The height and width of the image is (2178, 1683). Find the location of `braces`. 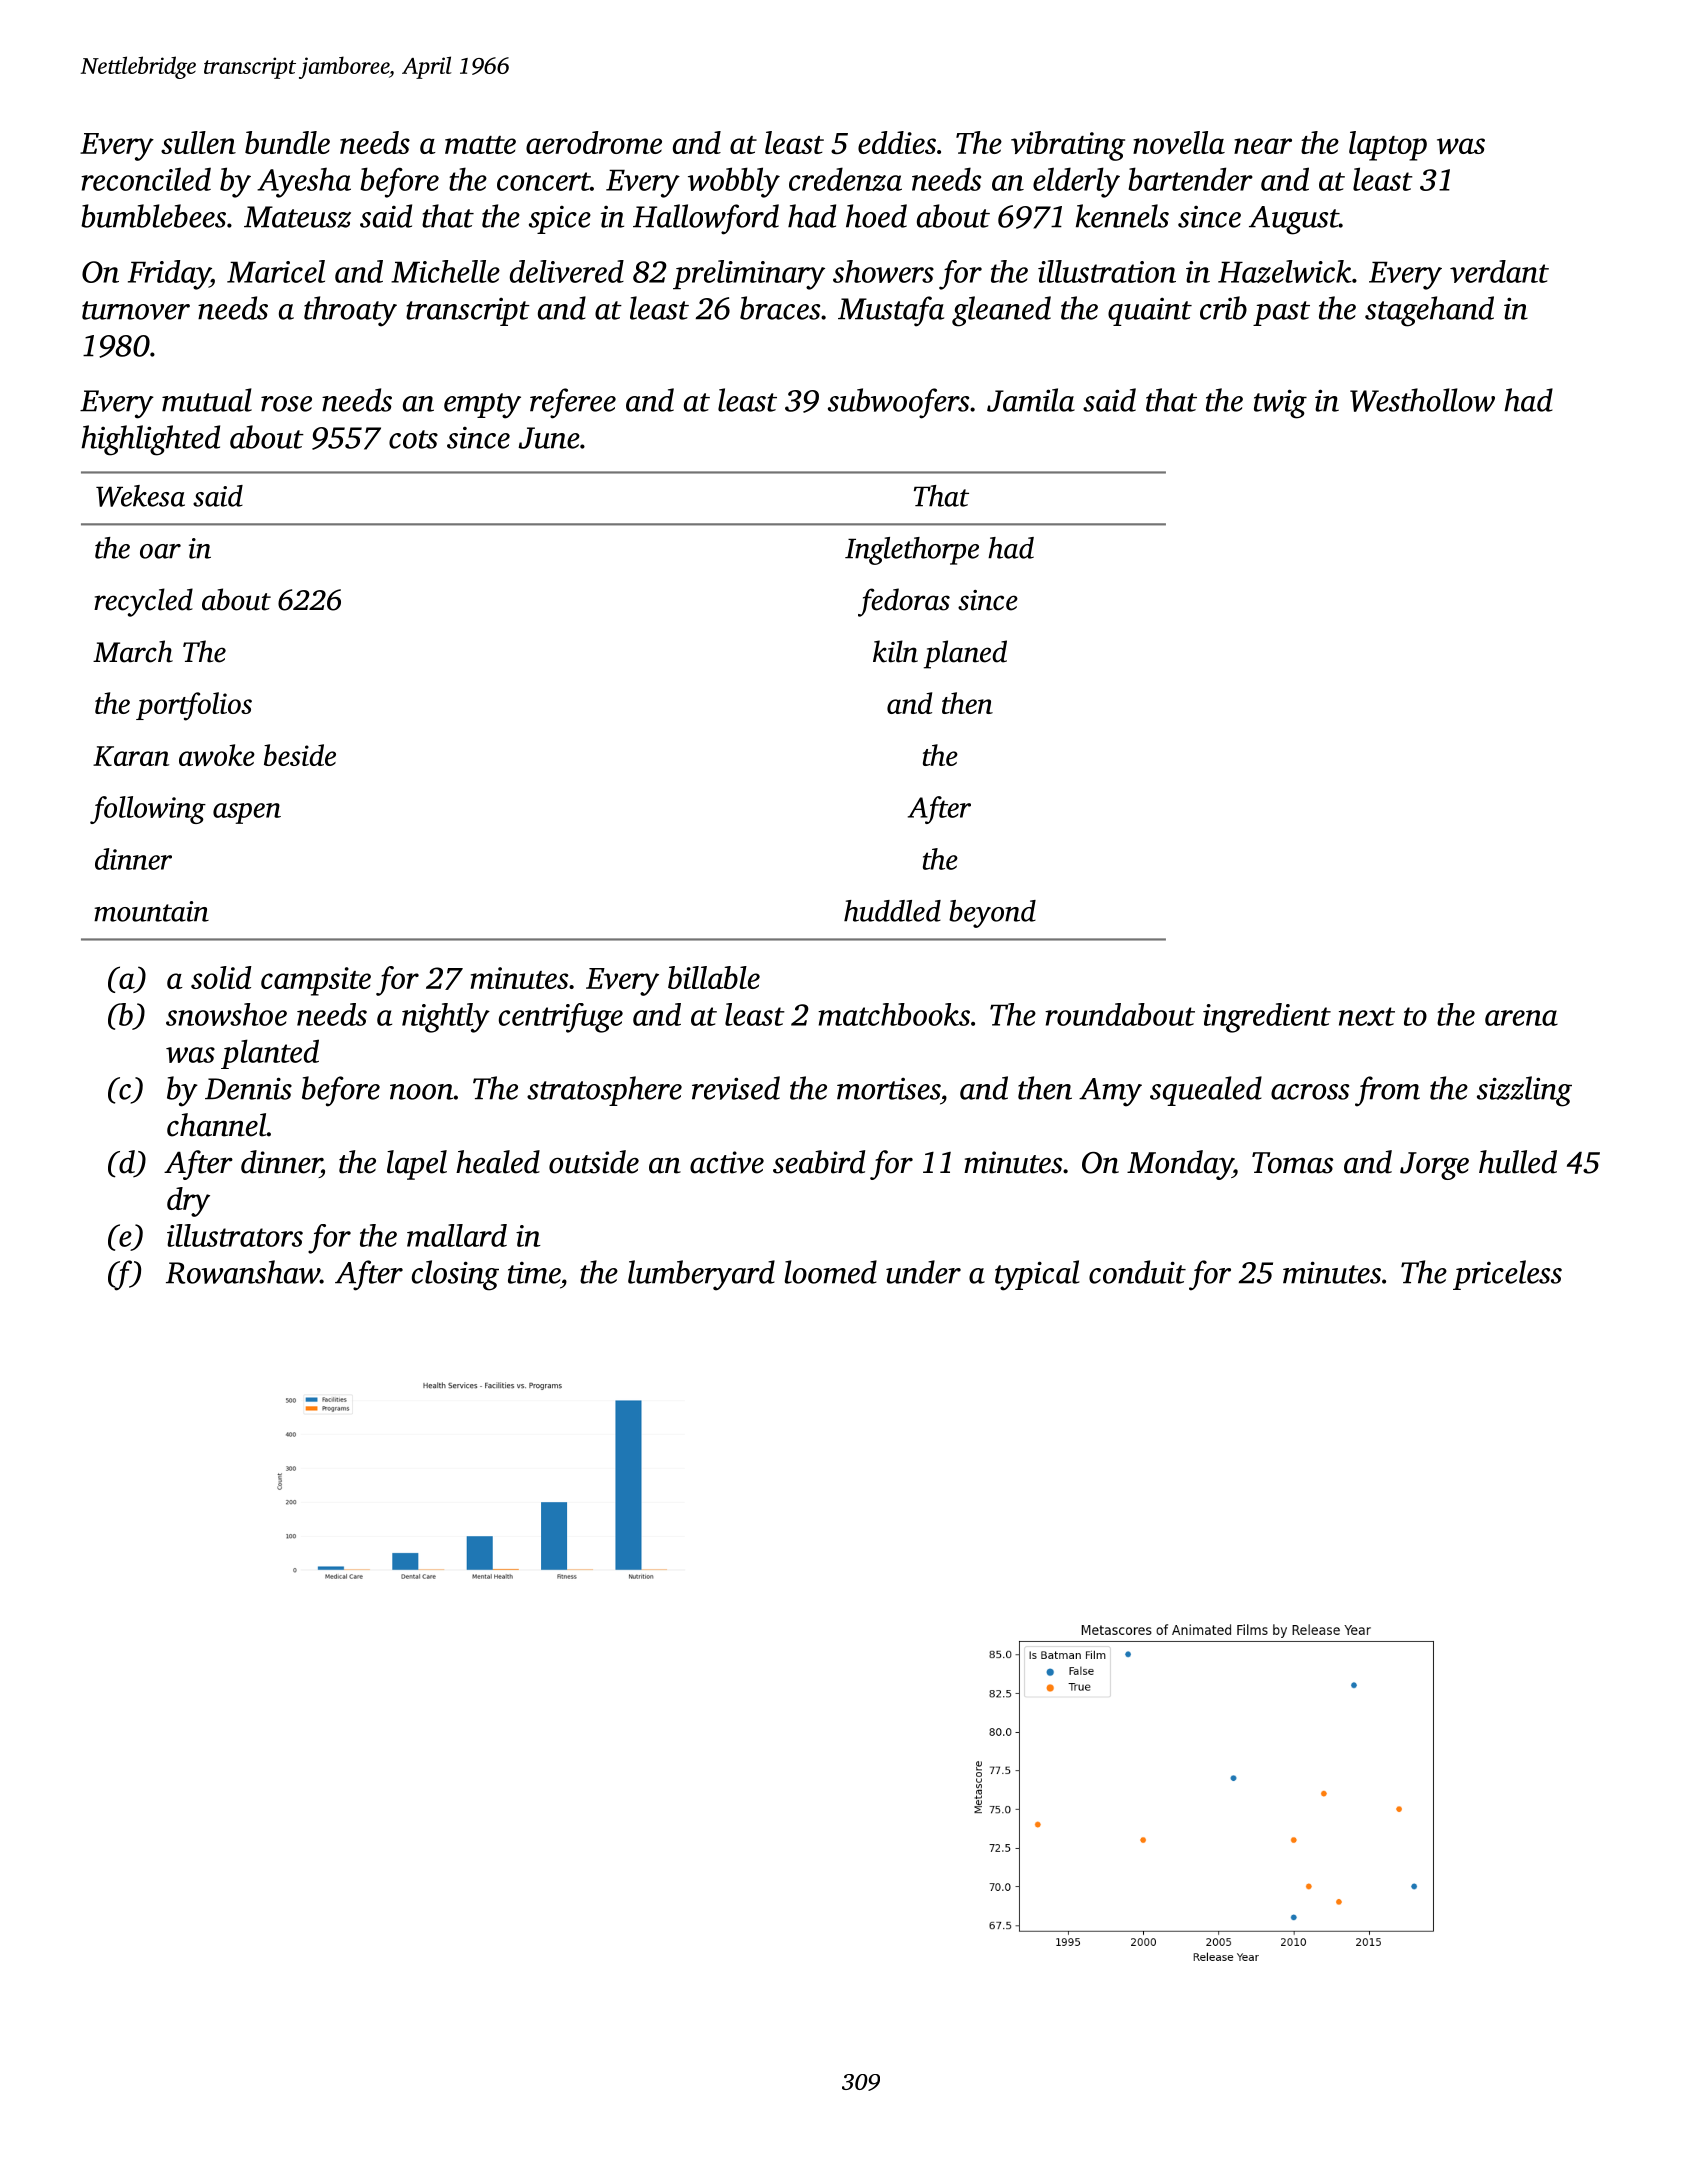

braces is located at coordinates (780, 308).
